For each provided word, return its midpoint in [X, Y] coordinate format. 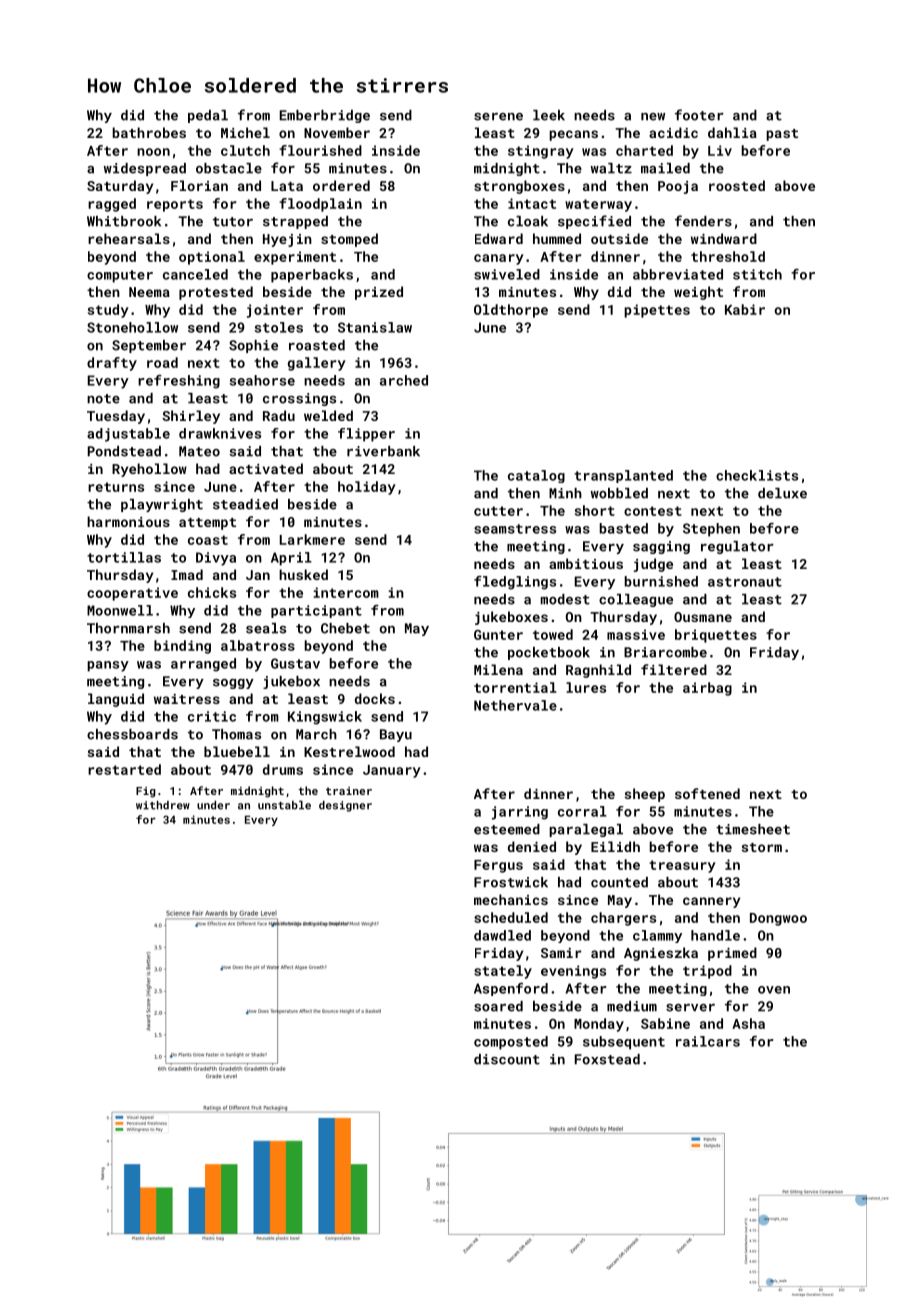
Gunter [498, 635]
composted [511, 1043]
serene [498, 117]
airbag [707, 689]
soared [498, 1006]
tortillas [124, 557]
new [653, 117]
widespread [145, 169]
